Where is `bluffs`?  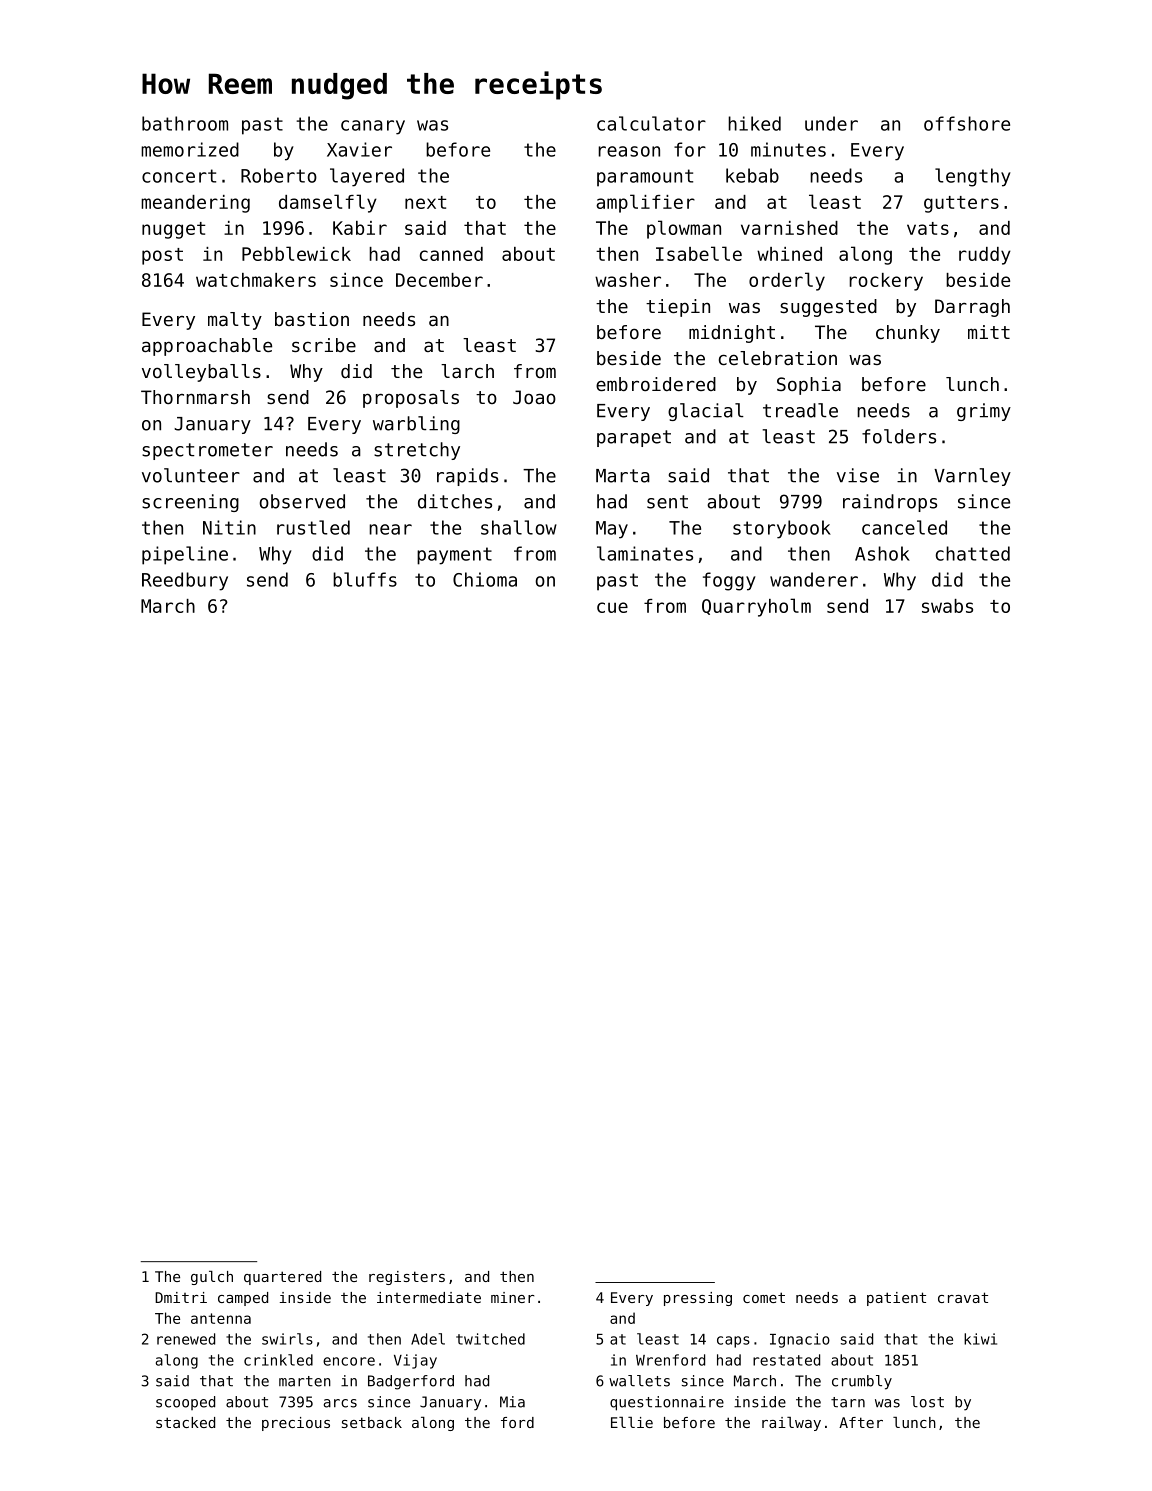 bluffs is located at coordinates (365, 579).
